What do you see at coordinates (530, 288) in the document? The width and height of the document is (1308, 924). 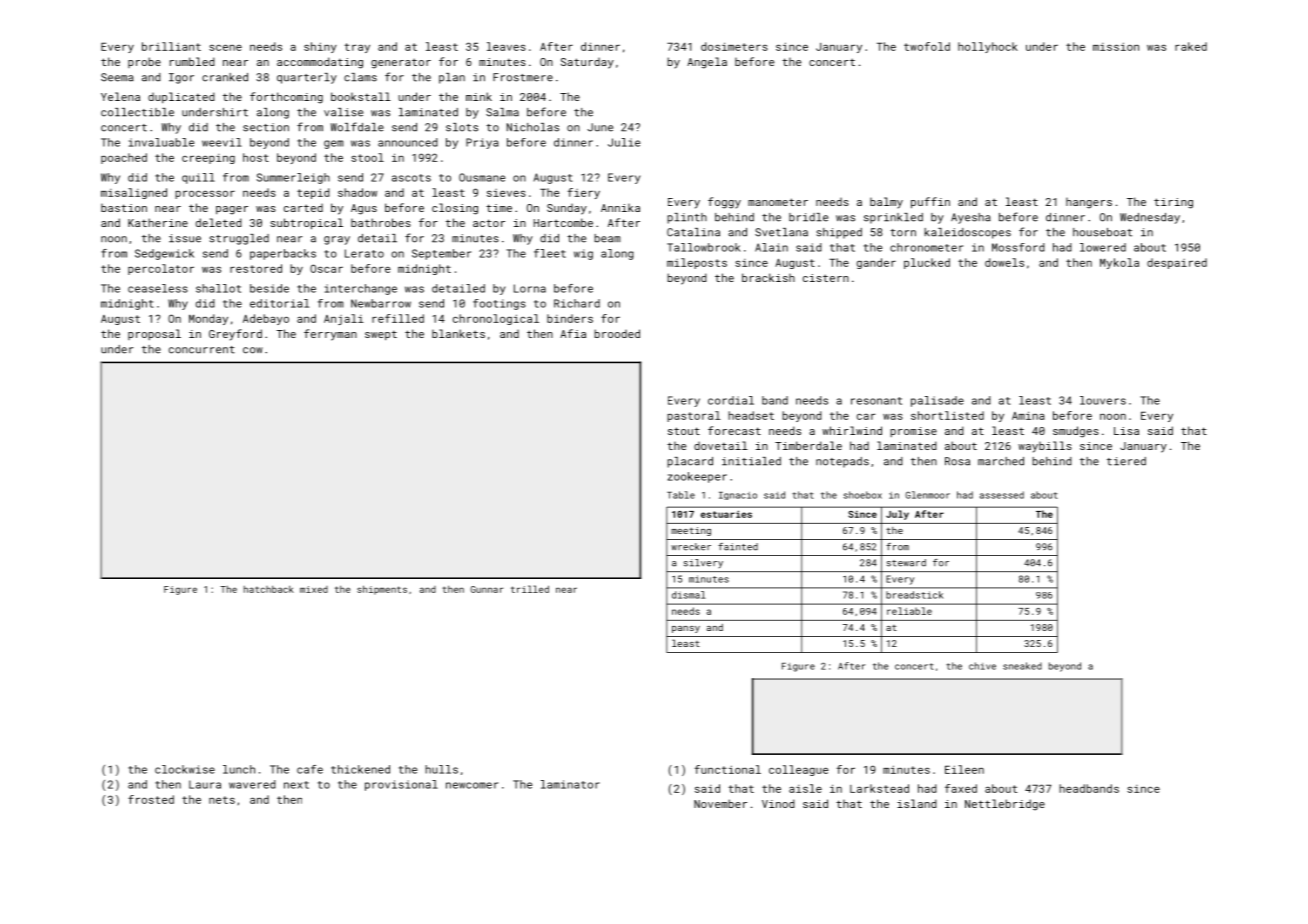 I see `Lorna` at bounding box center [530, 288].
